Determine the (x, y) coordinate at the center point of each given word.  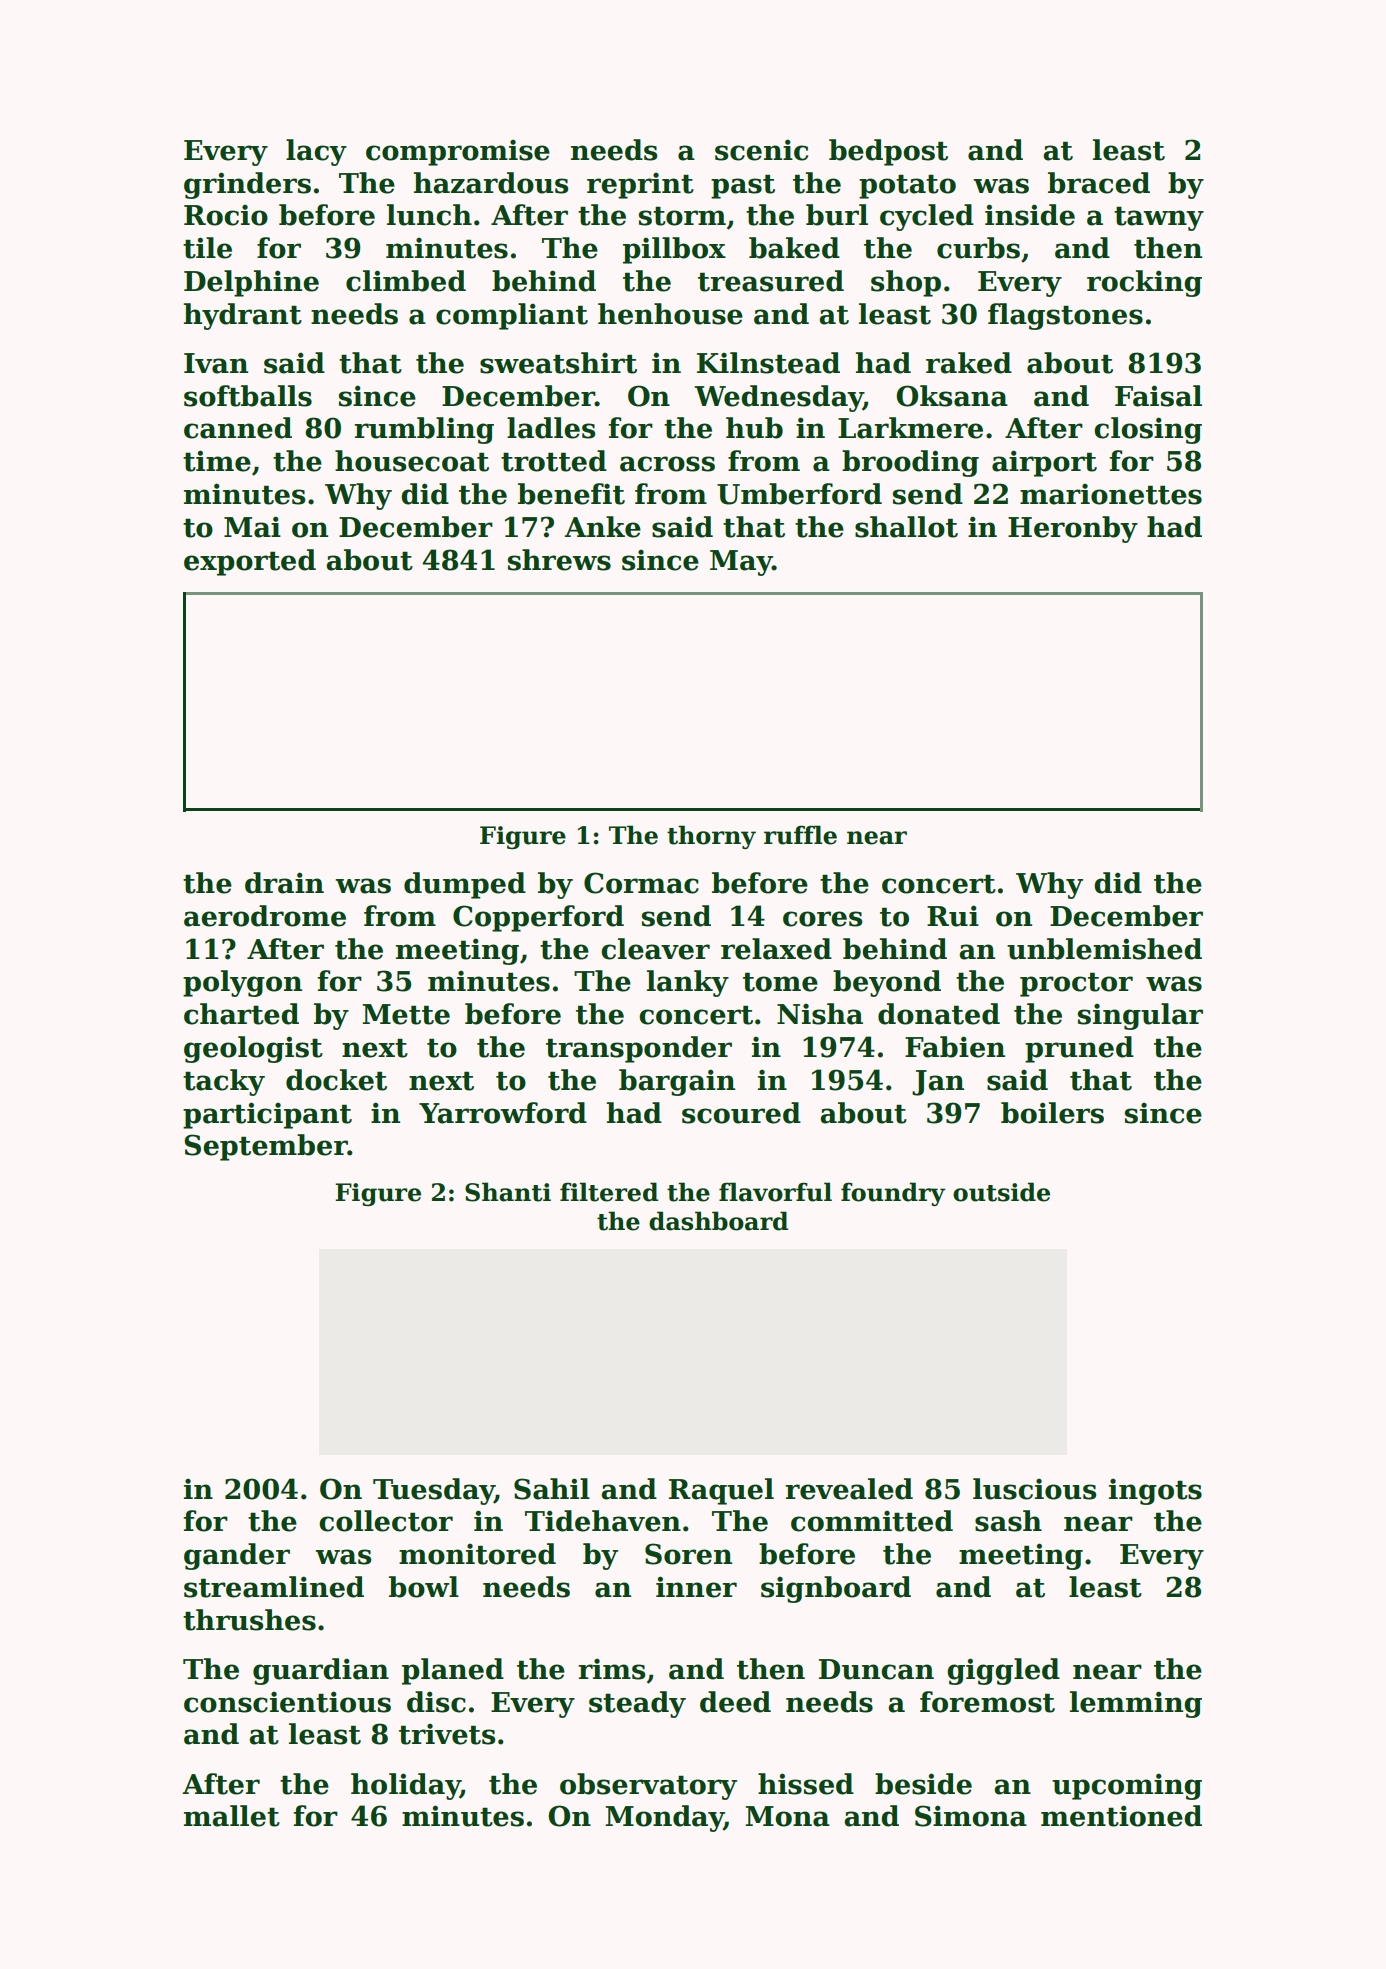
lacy (316, 152)
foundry (893, 1194)
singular (1140, 1016)
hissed (806, 1784)
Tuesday (434, 1491)
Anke (602, 527)
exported (250, 562)
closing (1148, 430)
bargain (677, 1082)
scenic (761, 150)
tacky (224, 1082)
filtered (609, 1192)
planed (453, 1671)
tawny (1159, 219)
